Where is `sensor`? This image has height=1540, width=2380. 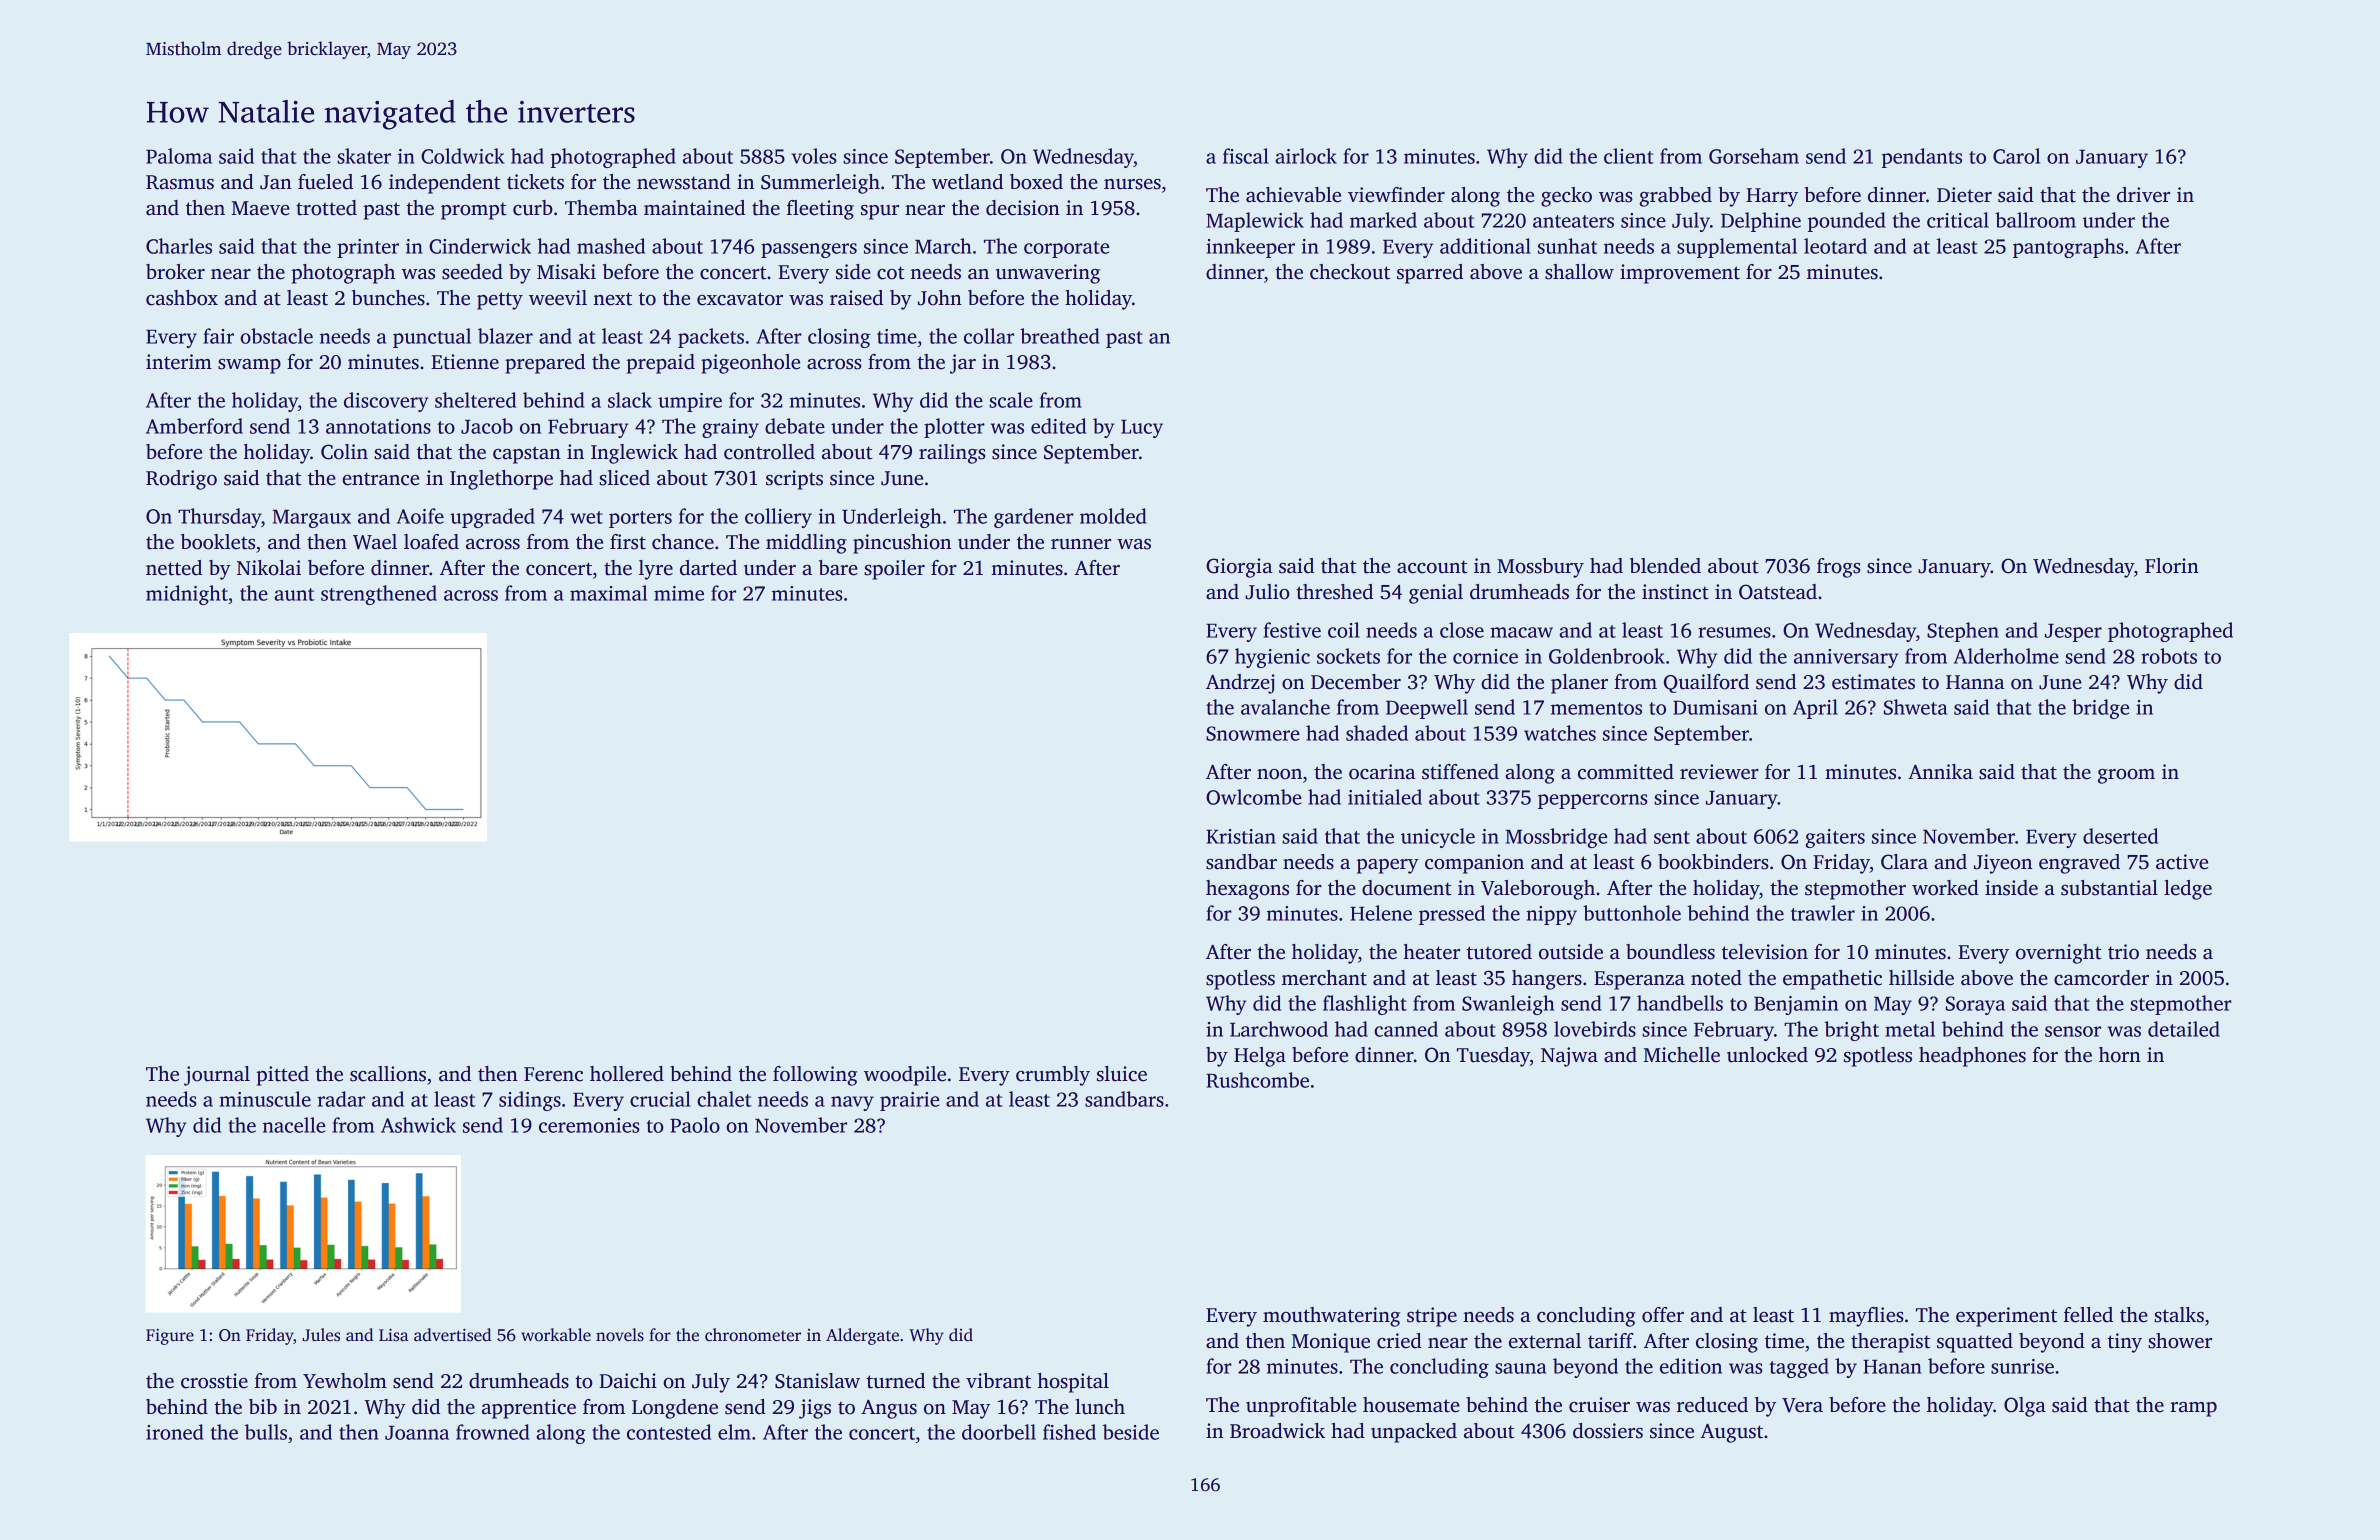
sensor is located at coordinates (2073, 1031).
